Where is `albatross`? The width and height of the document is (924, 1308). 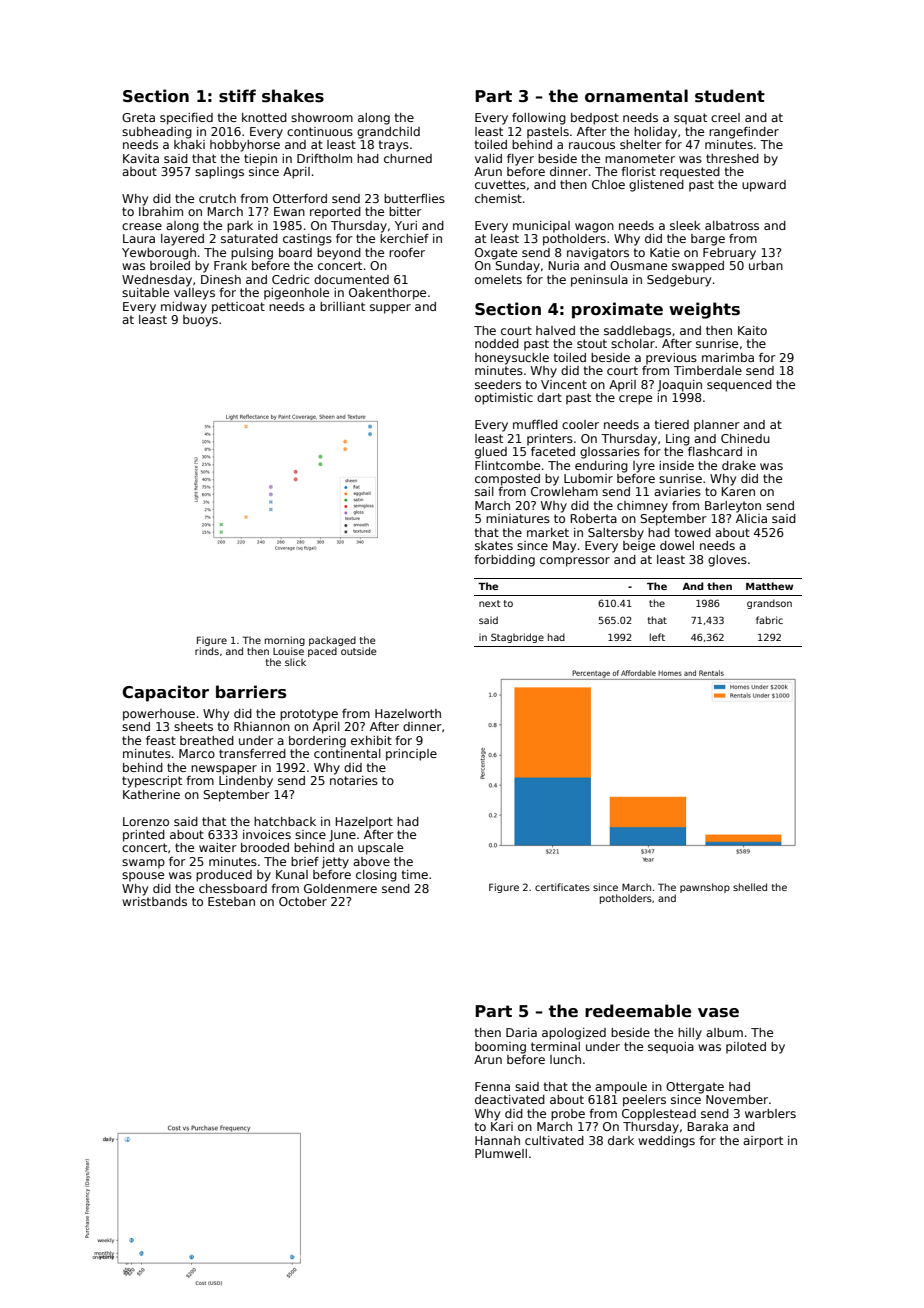
albatross is located at coordinates (732, 225).
